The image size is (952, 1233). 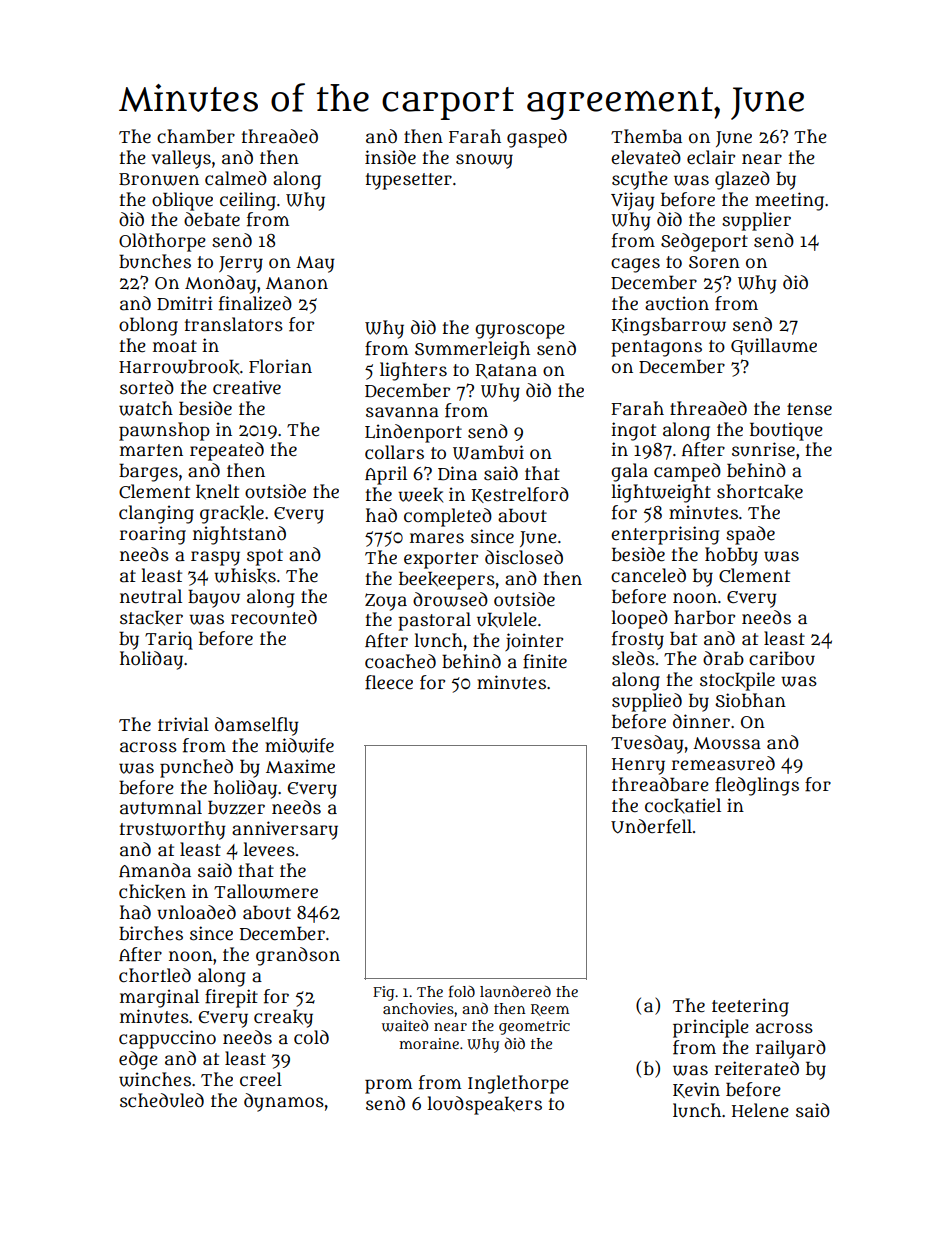 I want to click on cages, so click(x=635, y=265).
